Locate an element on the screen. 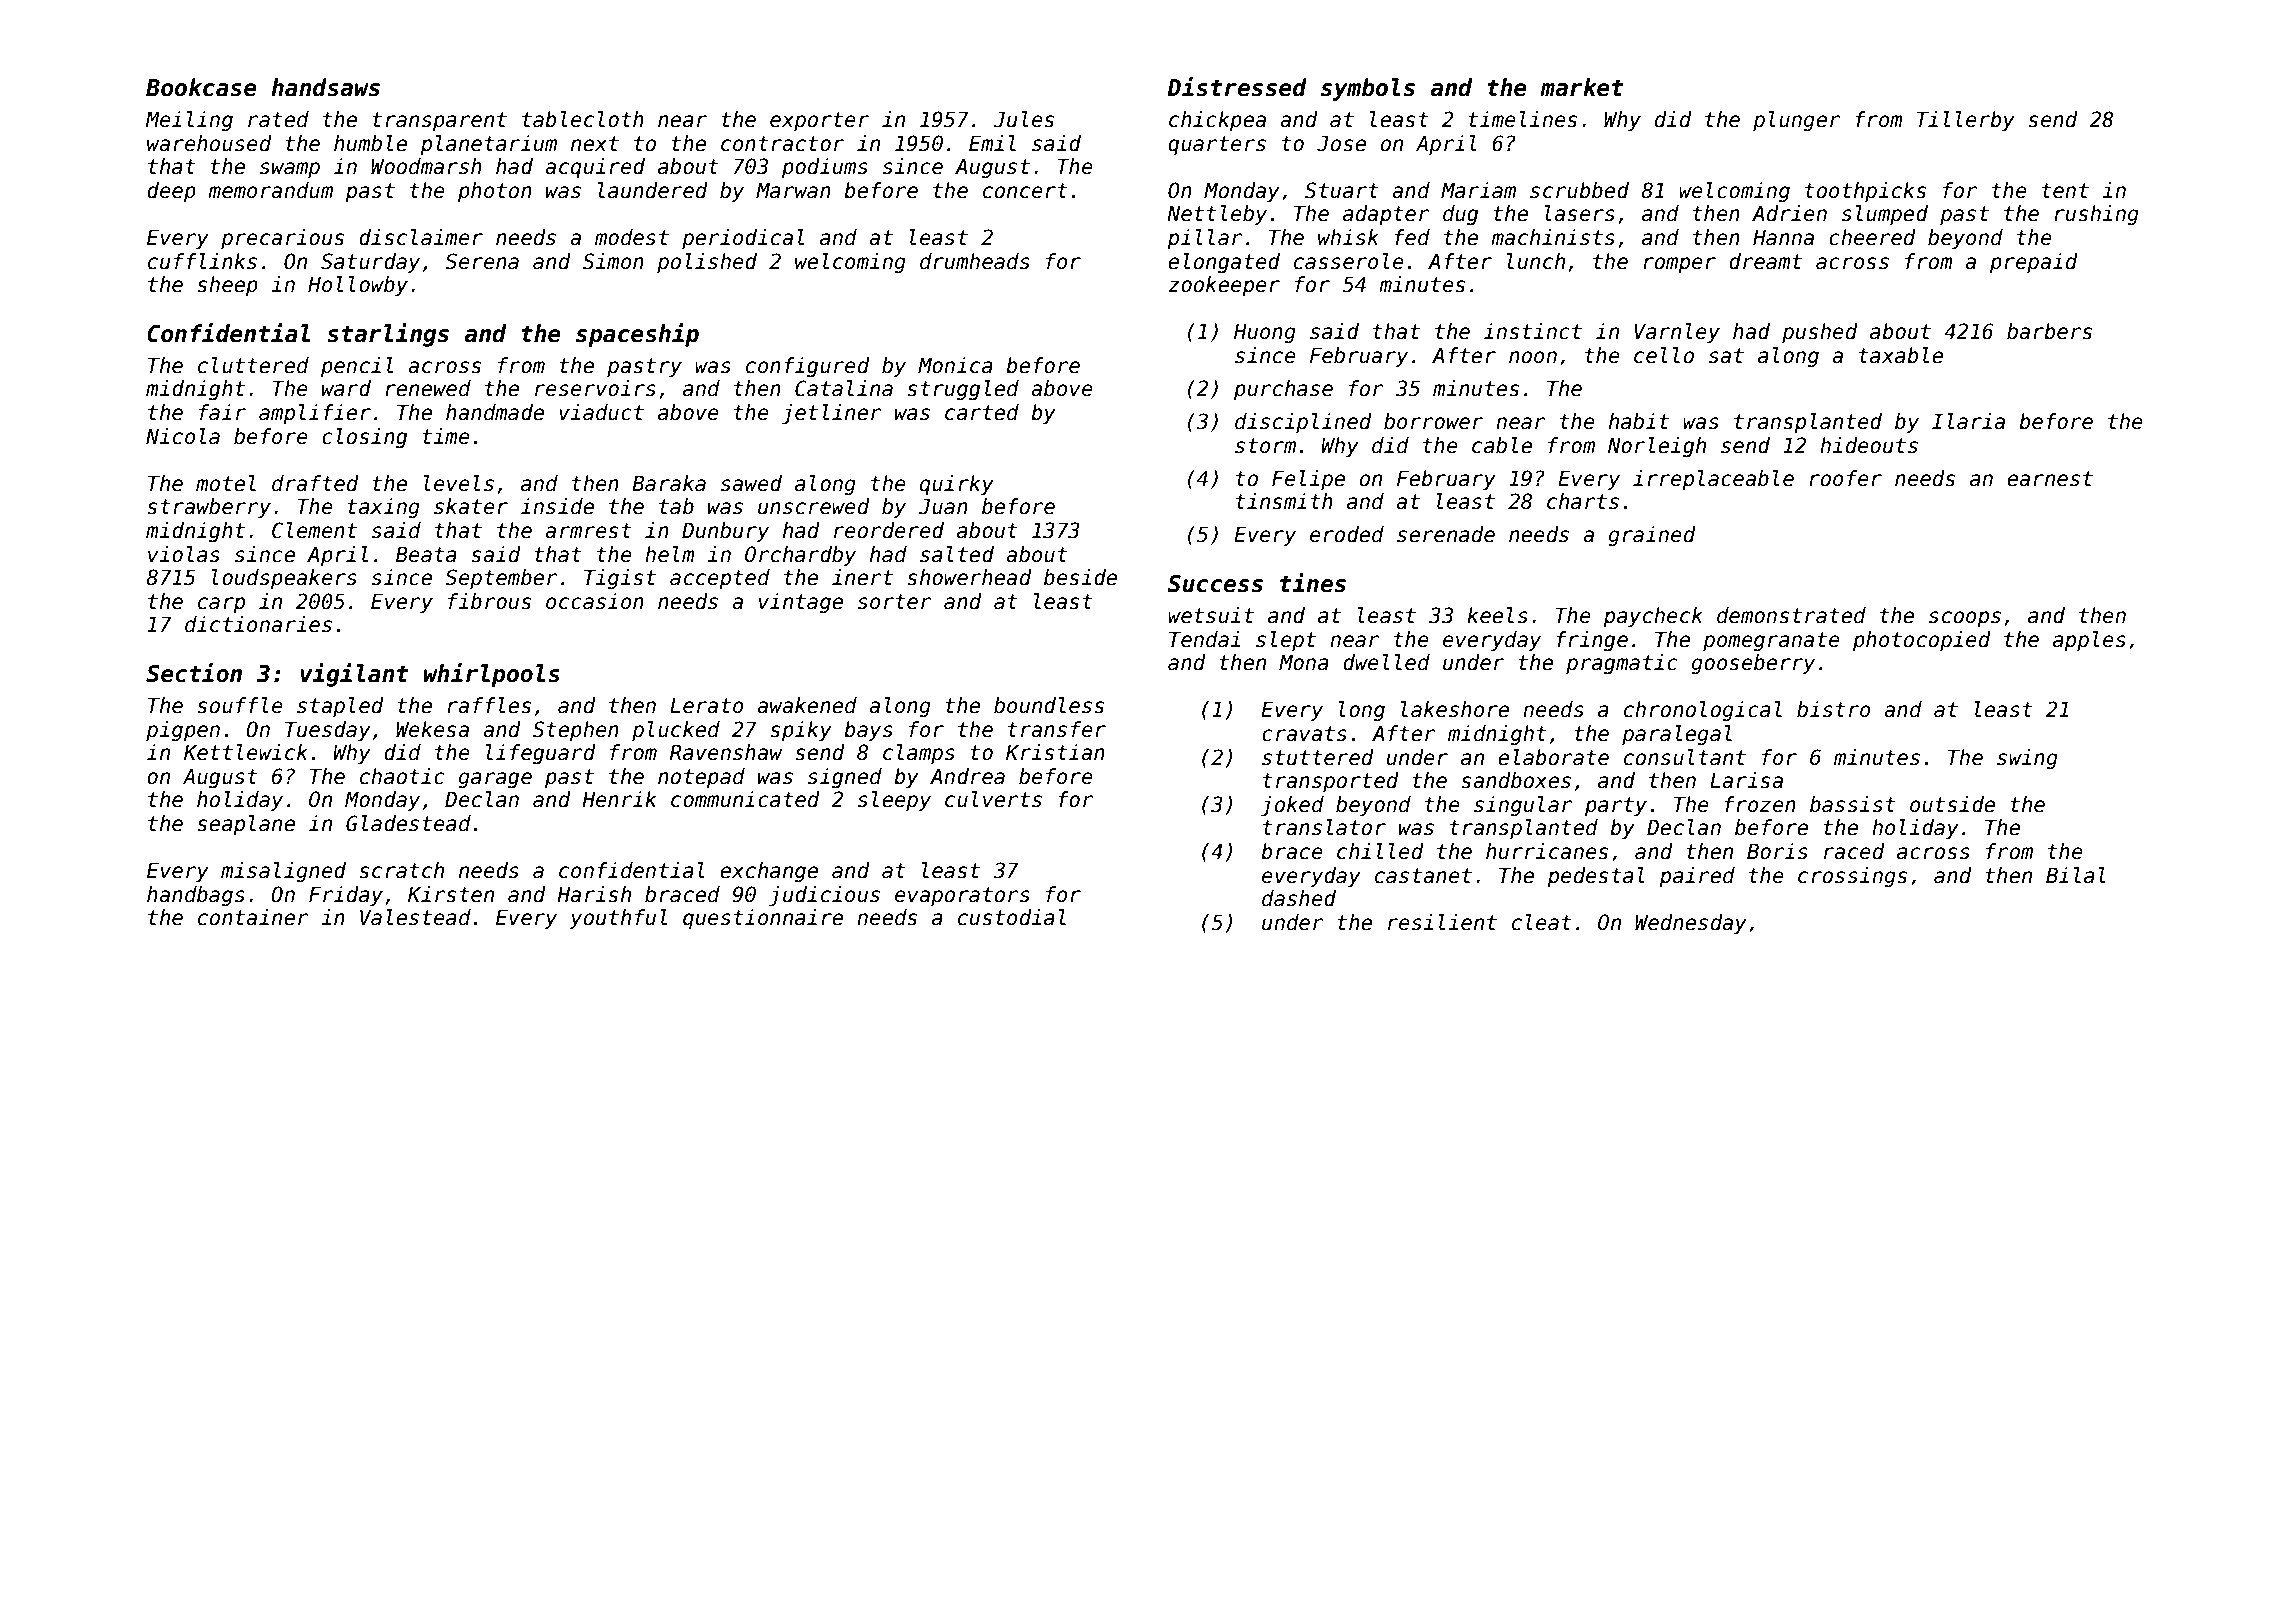 Image resolution: width=2292 pixels, height=1621 pixels. prepaid is located at coordinates (2034, 263).
